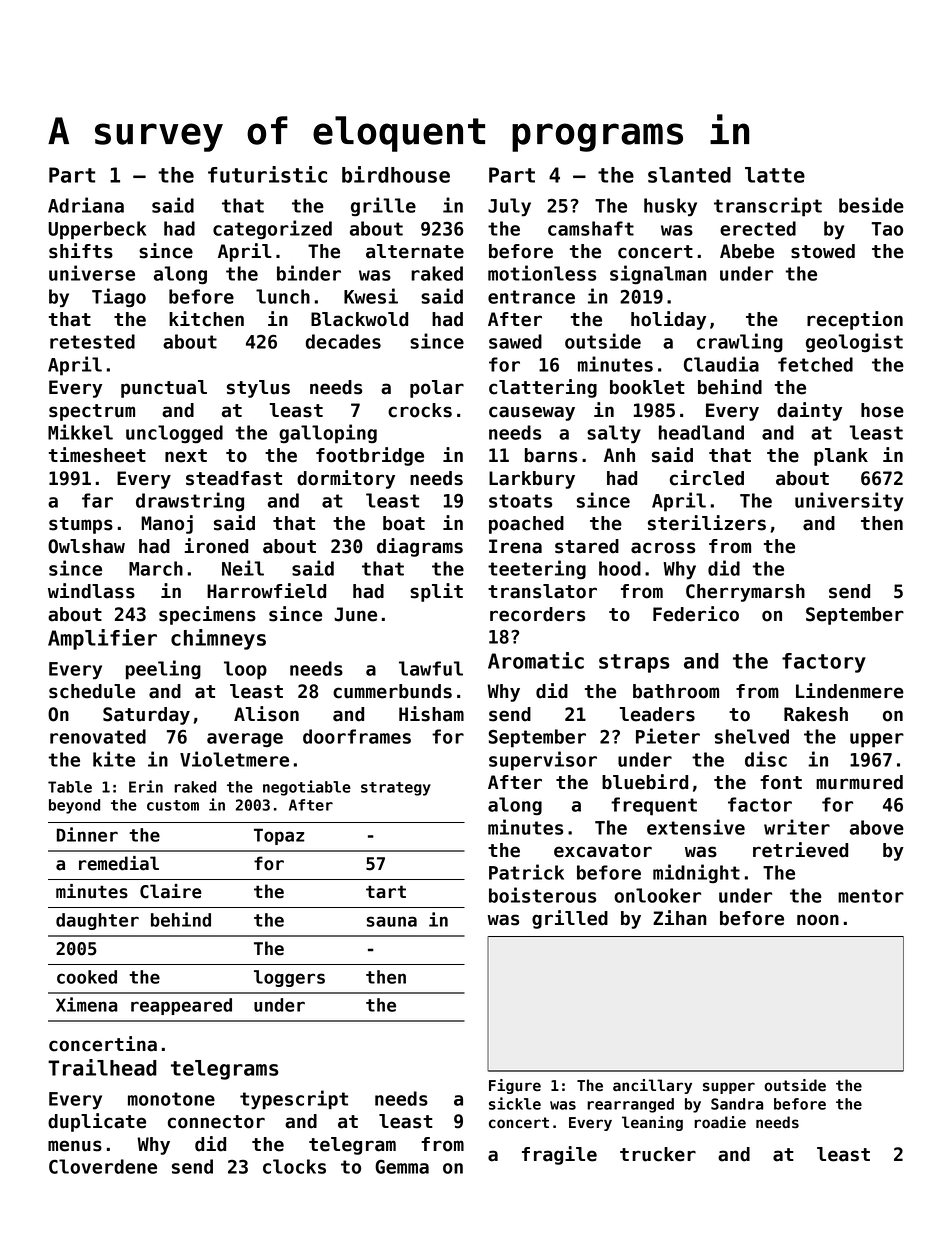 This screenshot has width=952, height=1233. What do you see at coordinates (537, 614) in the screenshot?
I see `recorders` at bounding box center [537, 614].
